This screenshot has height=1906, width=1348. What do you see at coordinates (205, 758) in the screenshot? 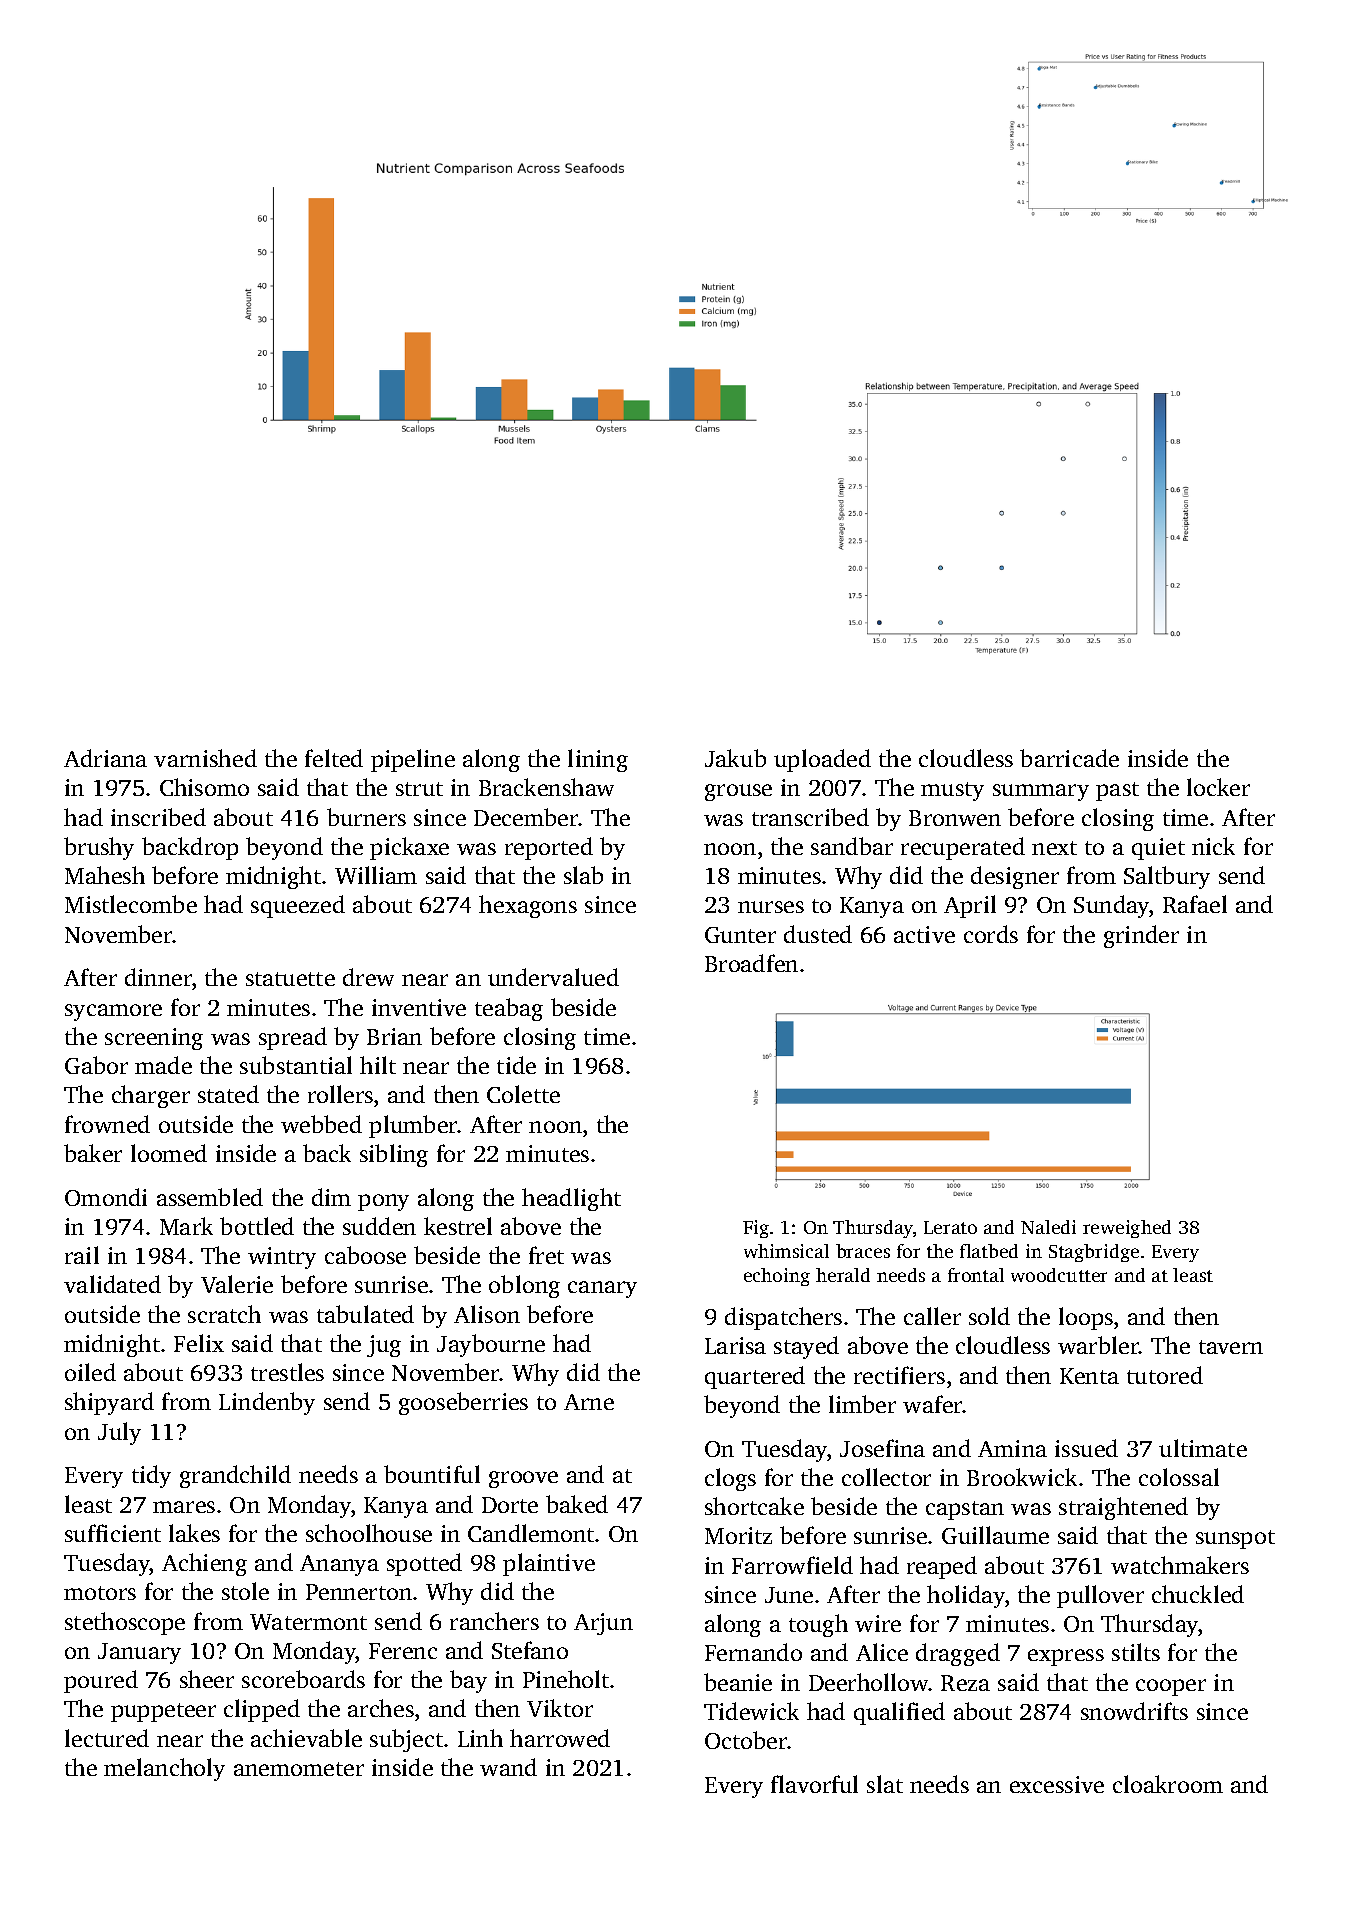
I see `varnished` at bounding box center [205, 758].
